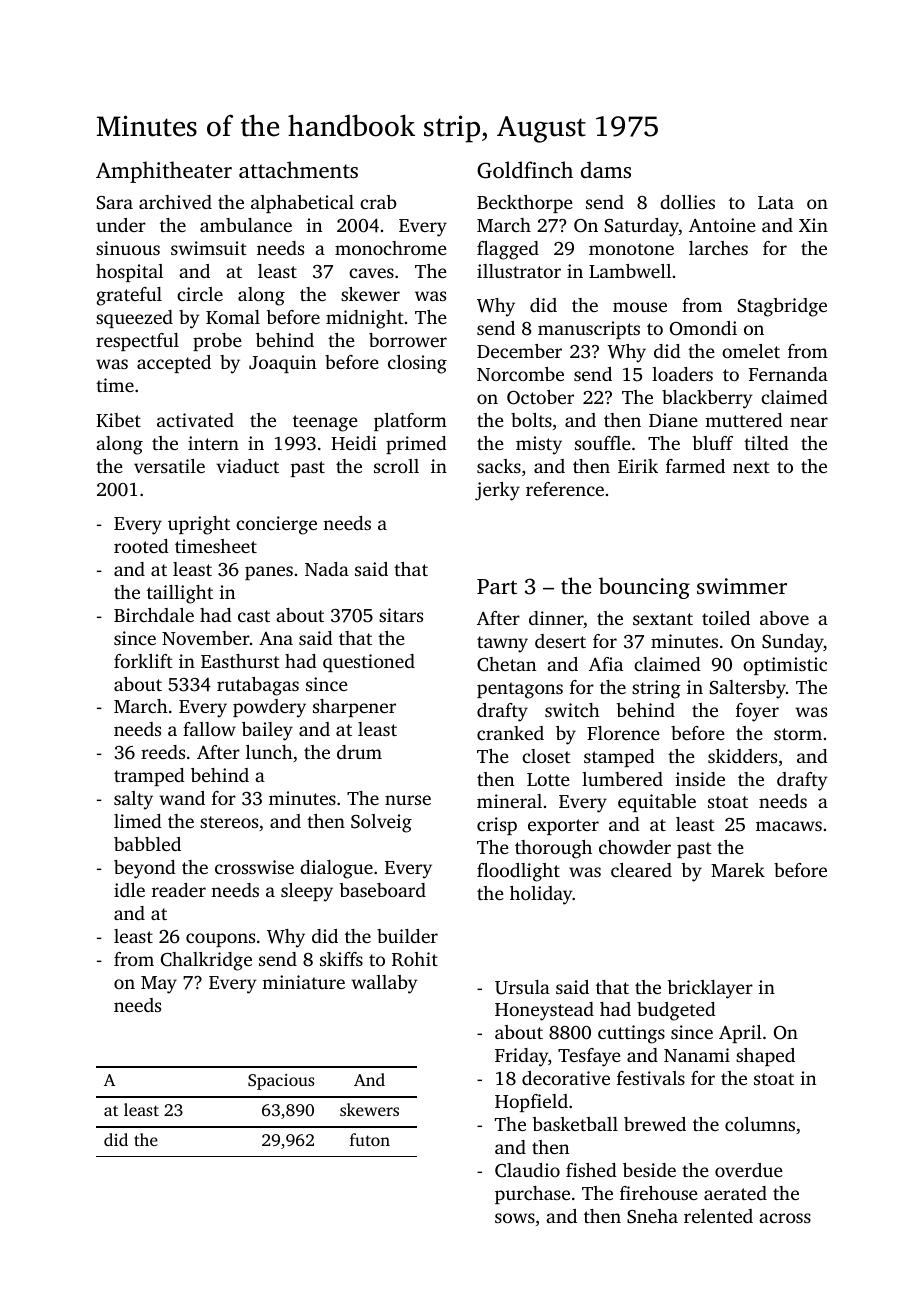 The height and width of the image is (1311, 924). Describe the element at coordinates (370, 1139) in the image. I see `futon` at that location.
